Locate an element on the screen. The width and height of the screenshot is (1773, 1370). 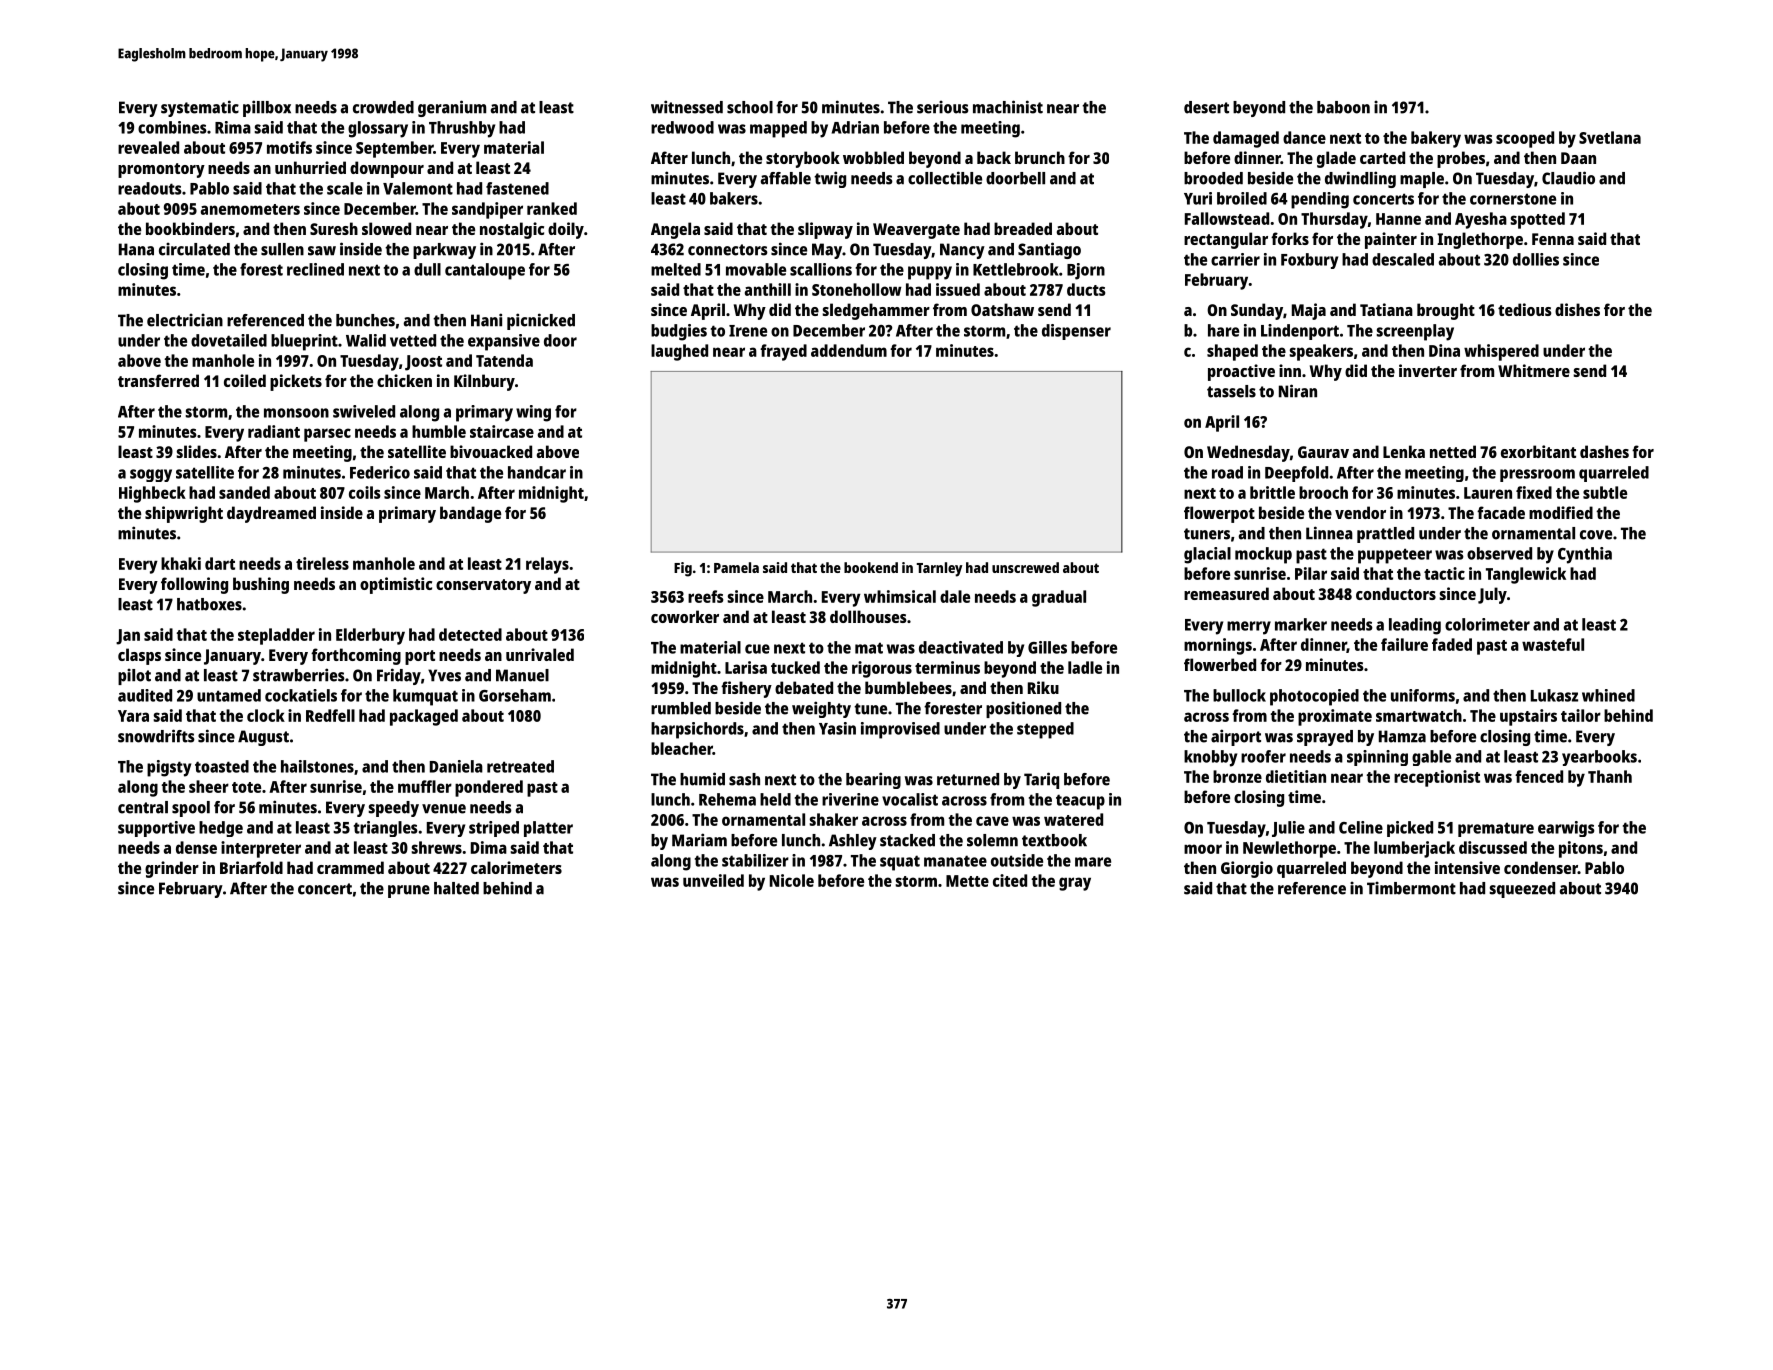
Mette is located at coordinates (967, 881).
